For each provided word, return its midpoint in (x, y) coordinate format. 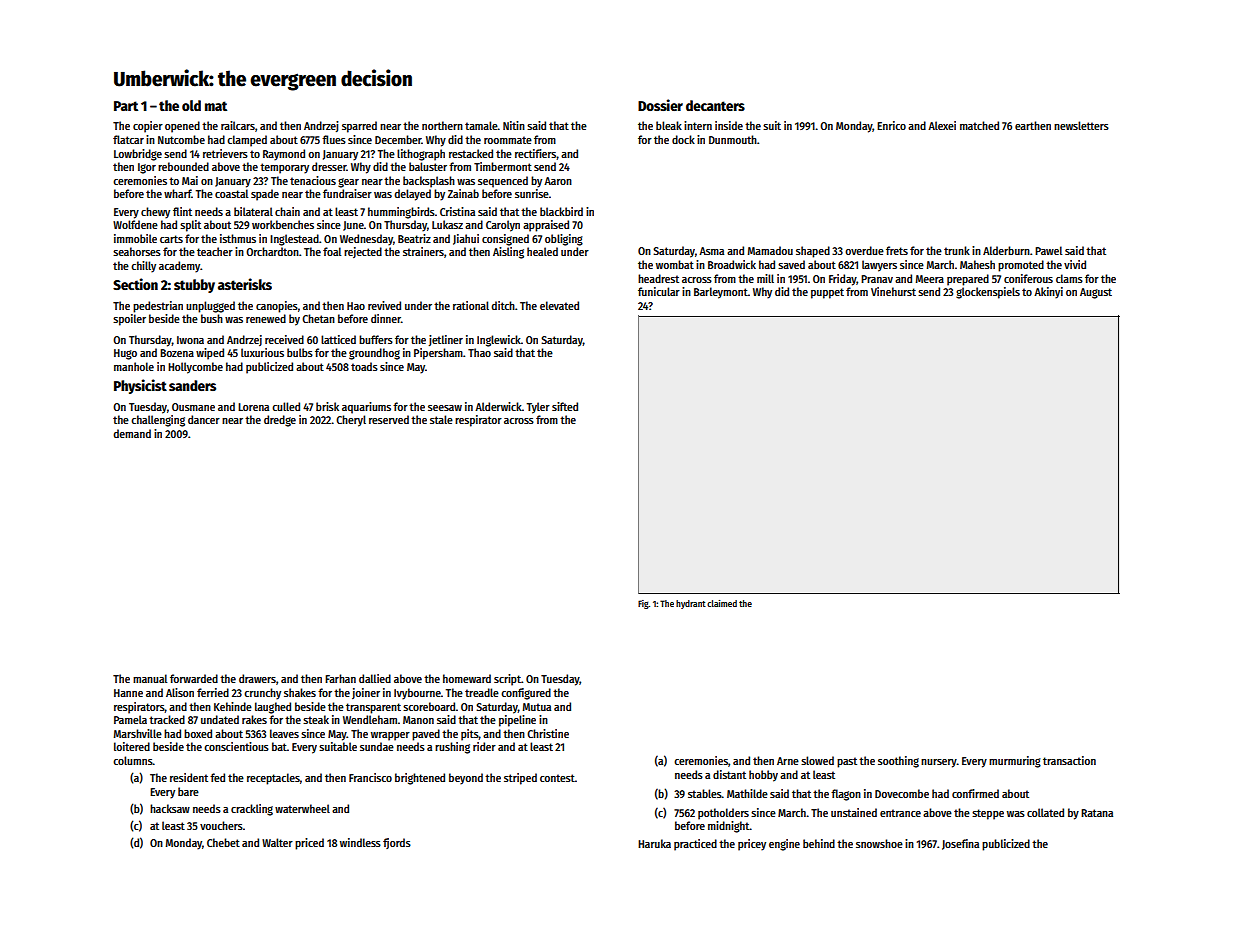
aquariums (366, 408)
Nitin (514, 125)
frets (897, 250)
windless (360, 842)
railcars (238, 125)
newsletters (1081, 125)
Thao (479, 352)
